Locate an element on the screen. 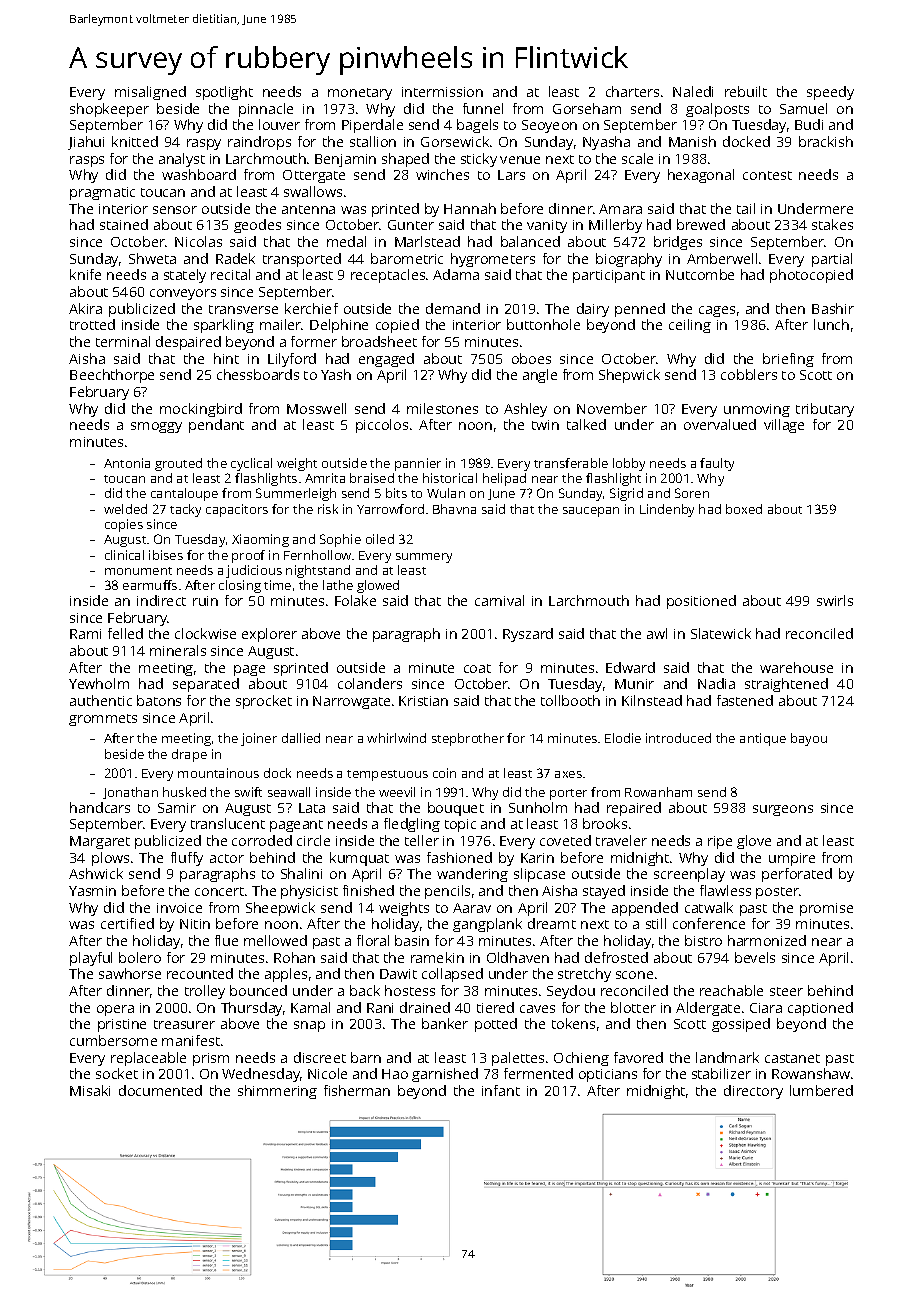 The image size is (924, 1308). cantaloupe is located at coordinates (184, 494).
